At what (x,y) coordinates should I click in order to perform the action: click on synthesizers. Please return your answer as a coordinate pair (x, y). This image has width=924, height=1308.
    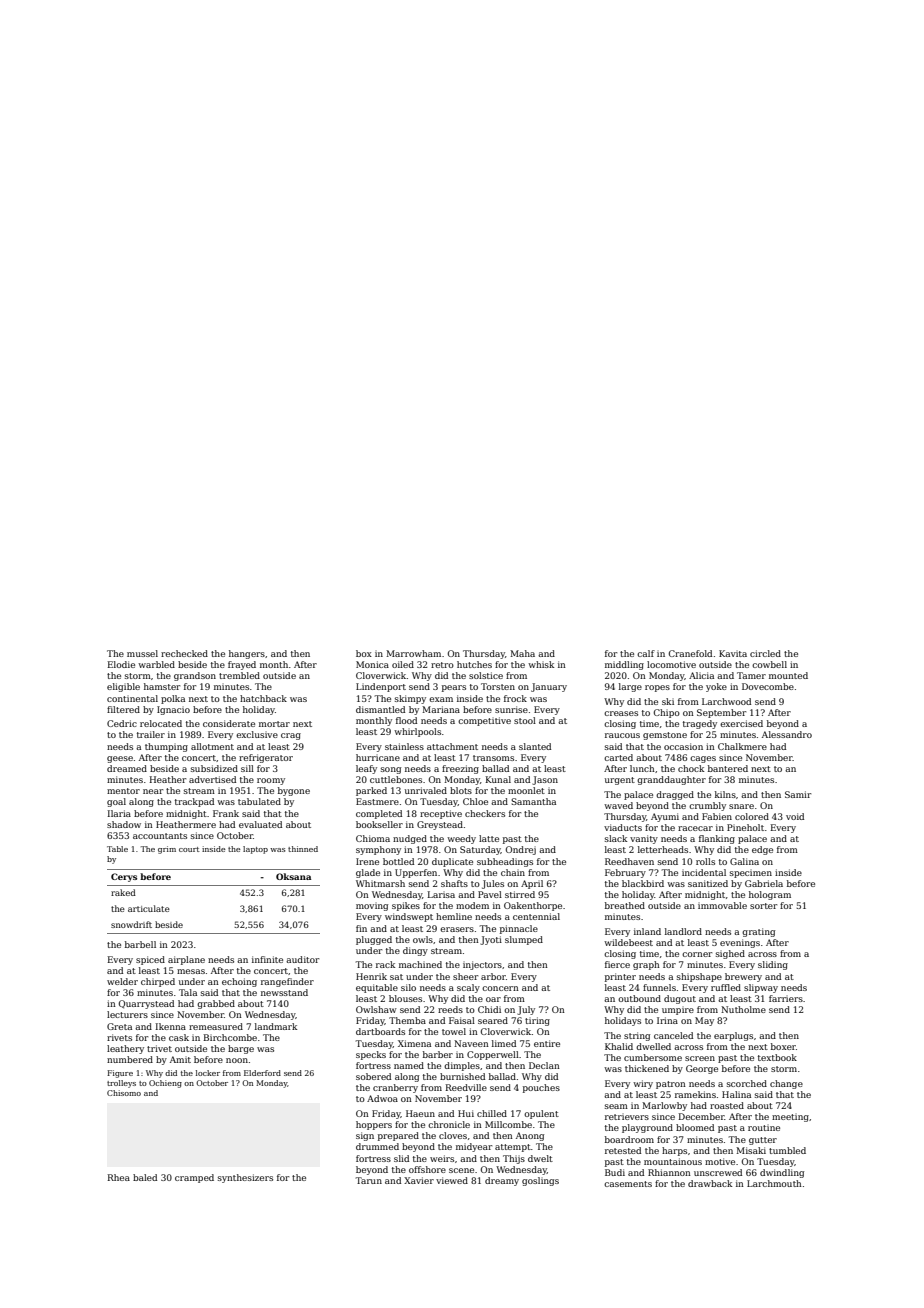
    Looking at the image, I should click on (245, 1178).
